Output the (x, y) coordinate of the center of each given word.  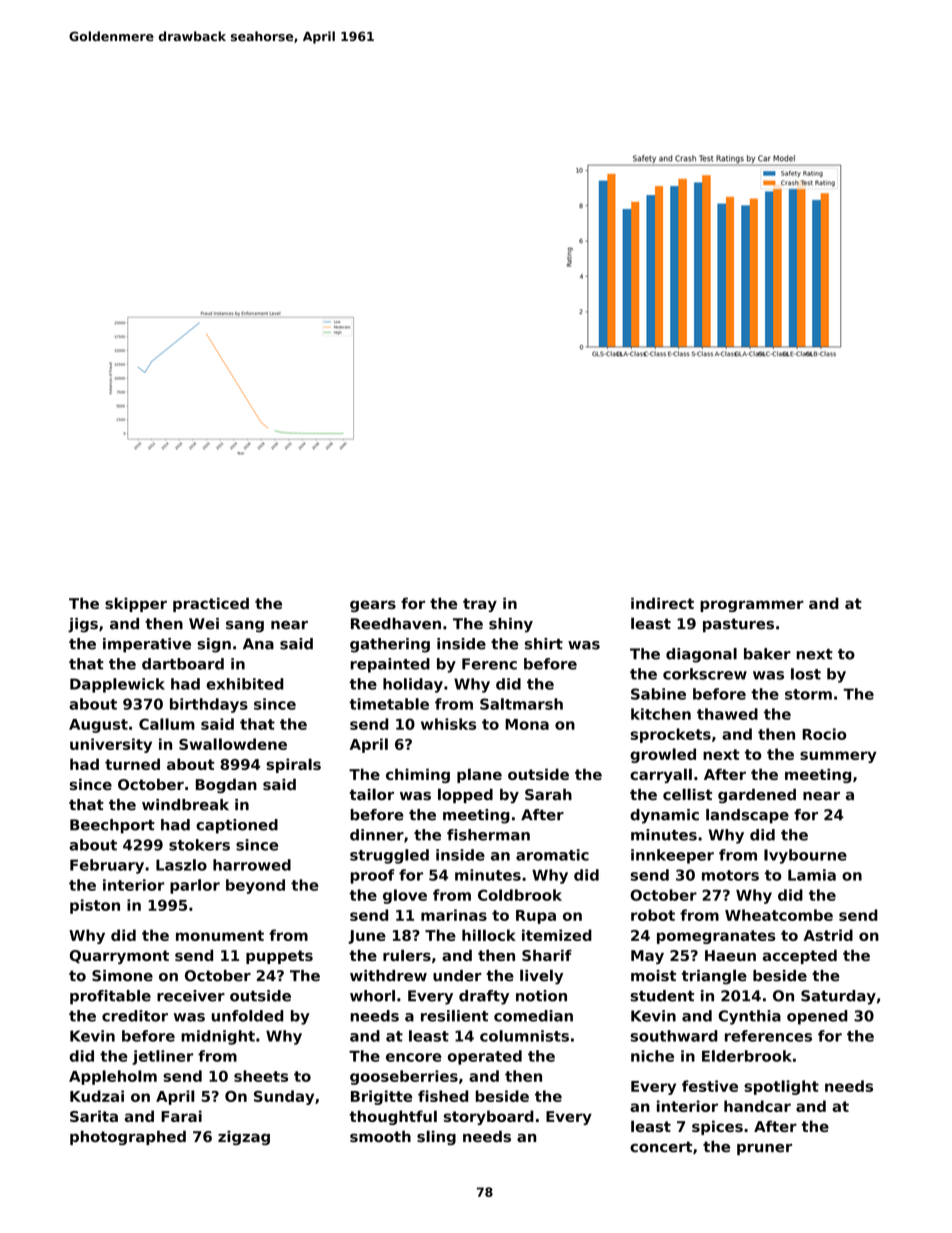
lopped (465, 795)
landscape (747, 816)
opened (817, 1017)
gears (373, 606)
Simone (122, 976)
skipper (136, 604)
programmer (752, 606)
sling (436, 1137)
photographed (128, 1137)
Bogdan (226, 785)
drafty (484, 997)
